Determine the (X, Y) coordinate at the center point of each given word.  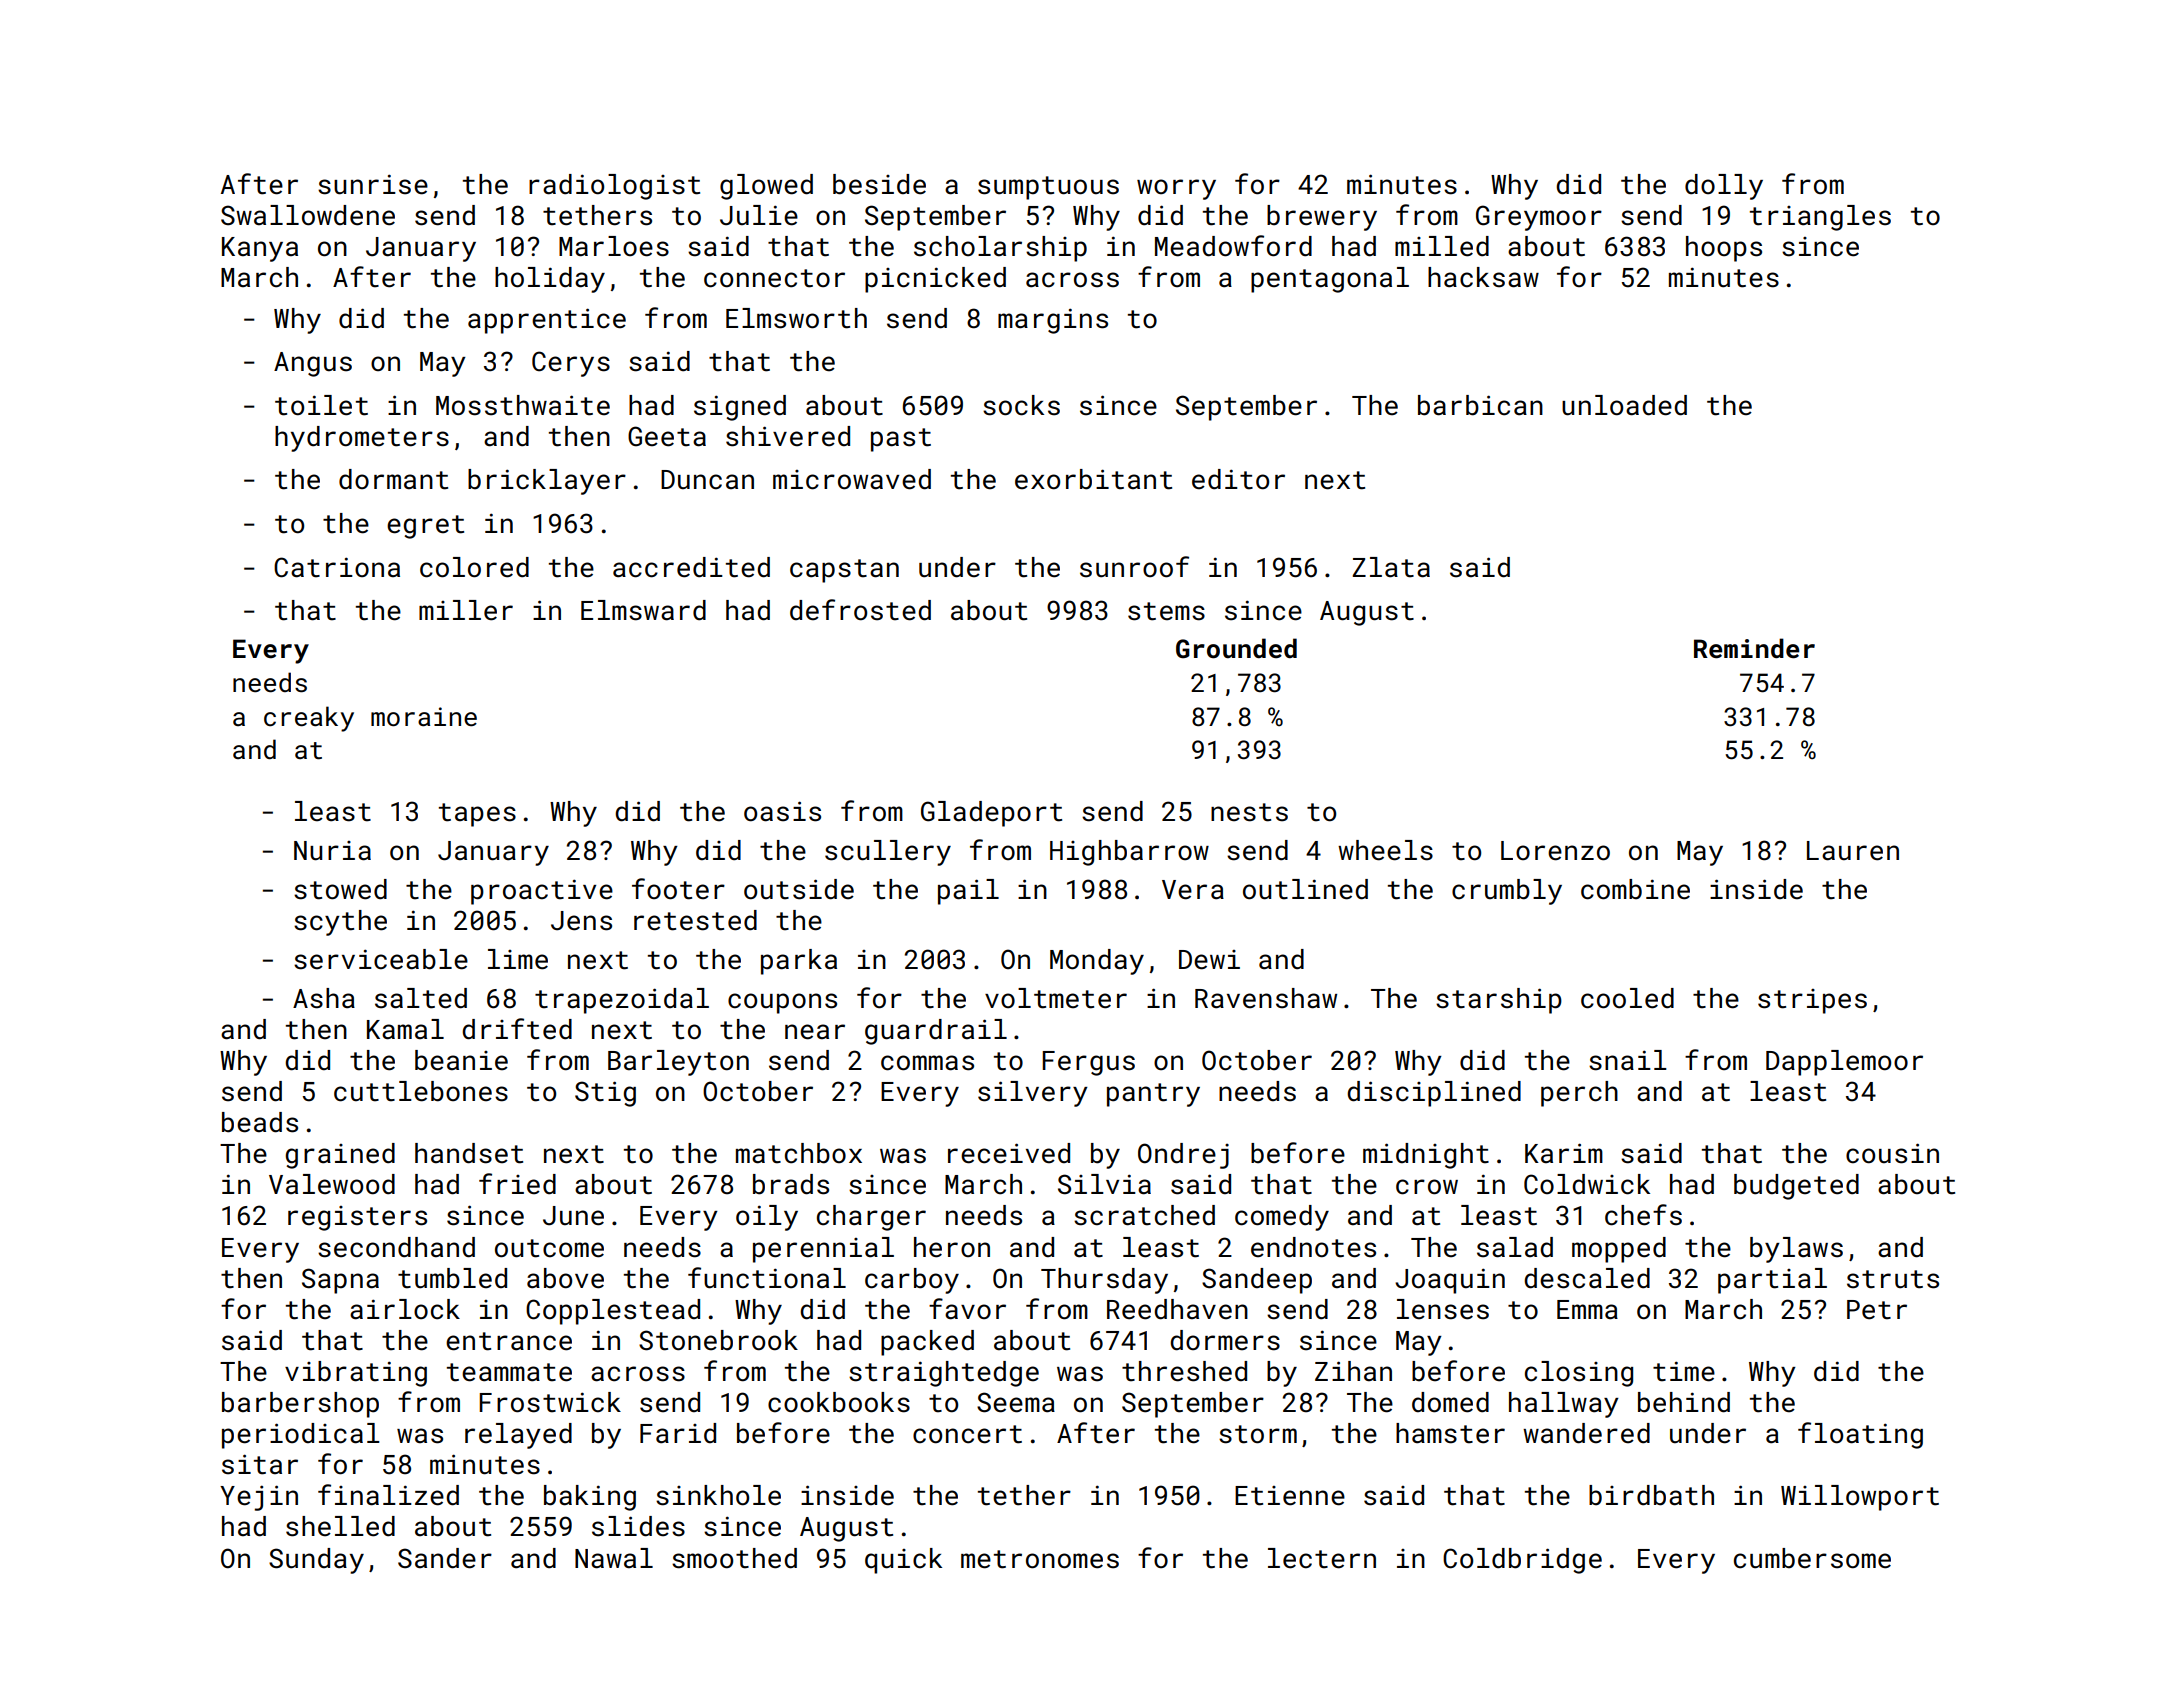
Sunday (316, 1561)
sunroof (1134, 567)
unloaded (1624, 405)
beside (879, 184)
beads (260, 1122)
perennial (823, 1250)
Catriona (337, 567)
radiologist (614, 187)
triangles (1820, 218)
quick (903, 1561)
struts (1893, 1279)
